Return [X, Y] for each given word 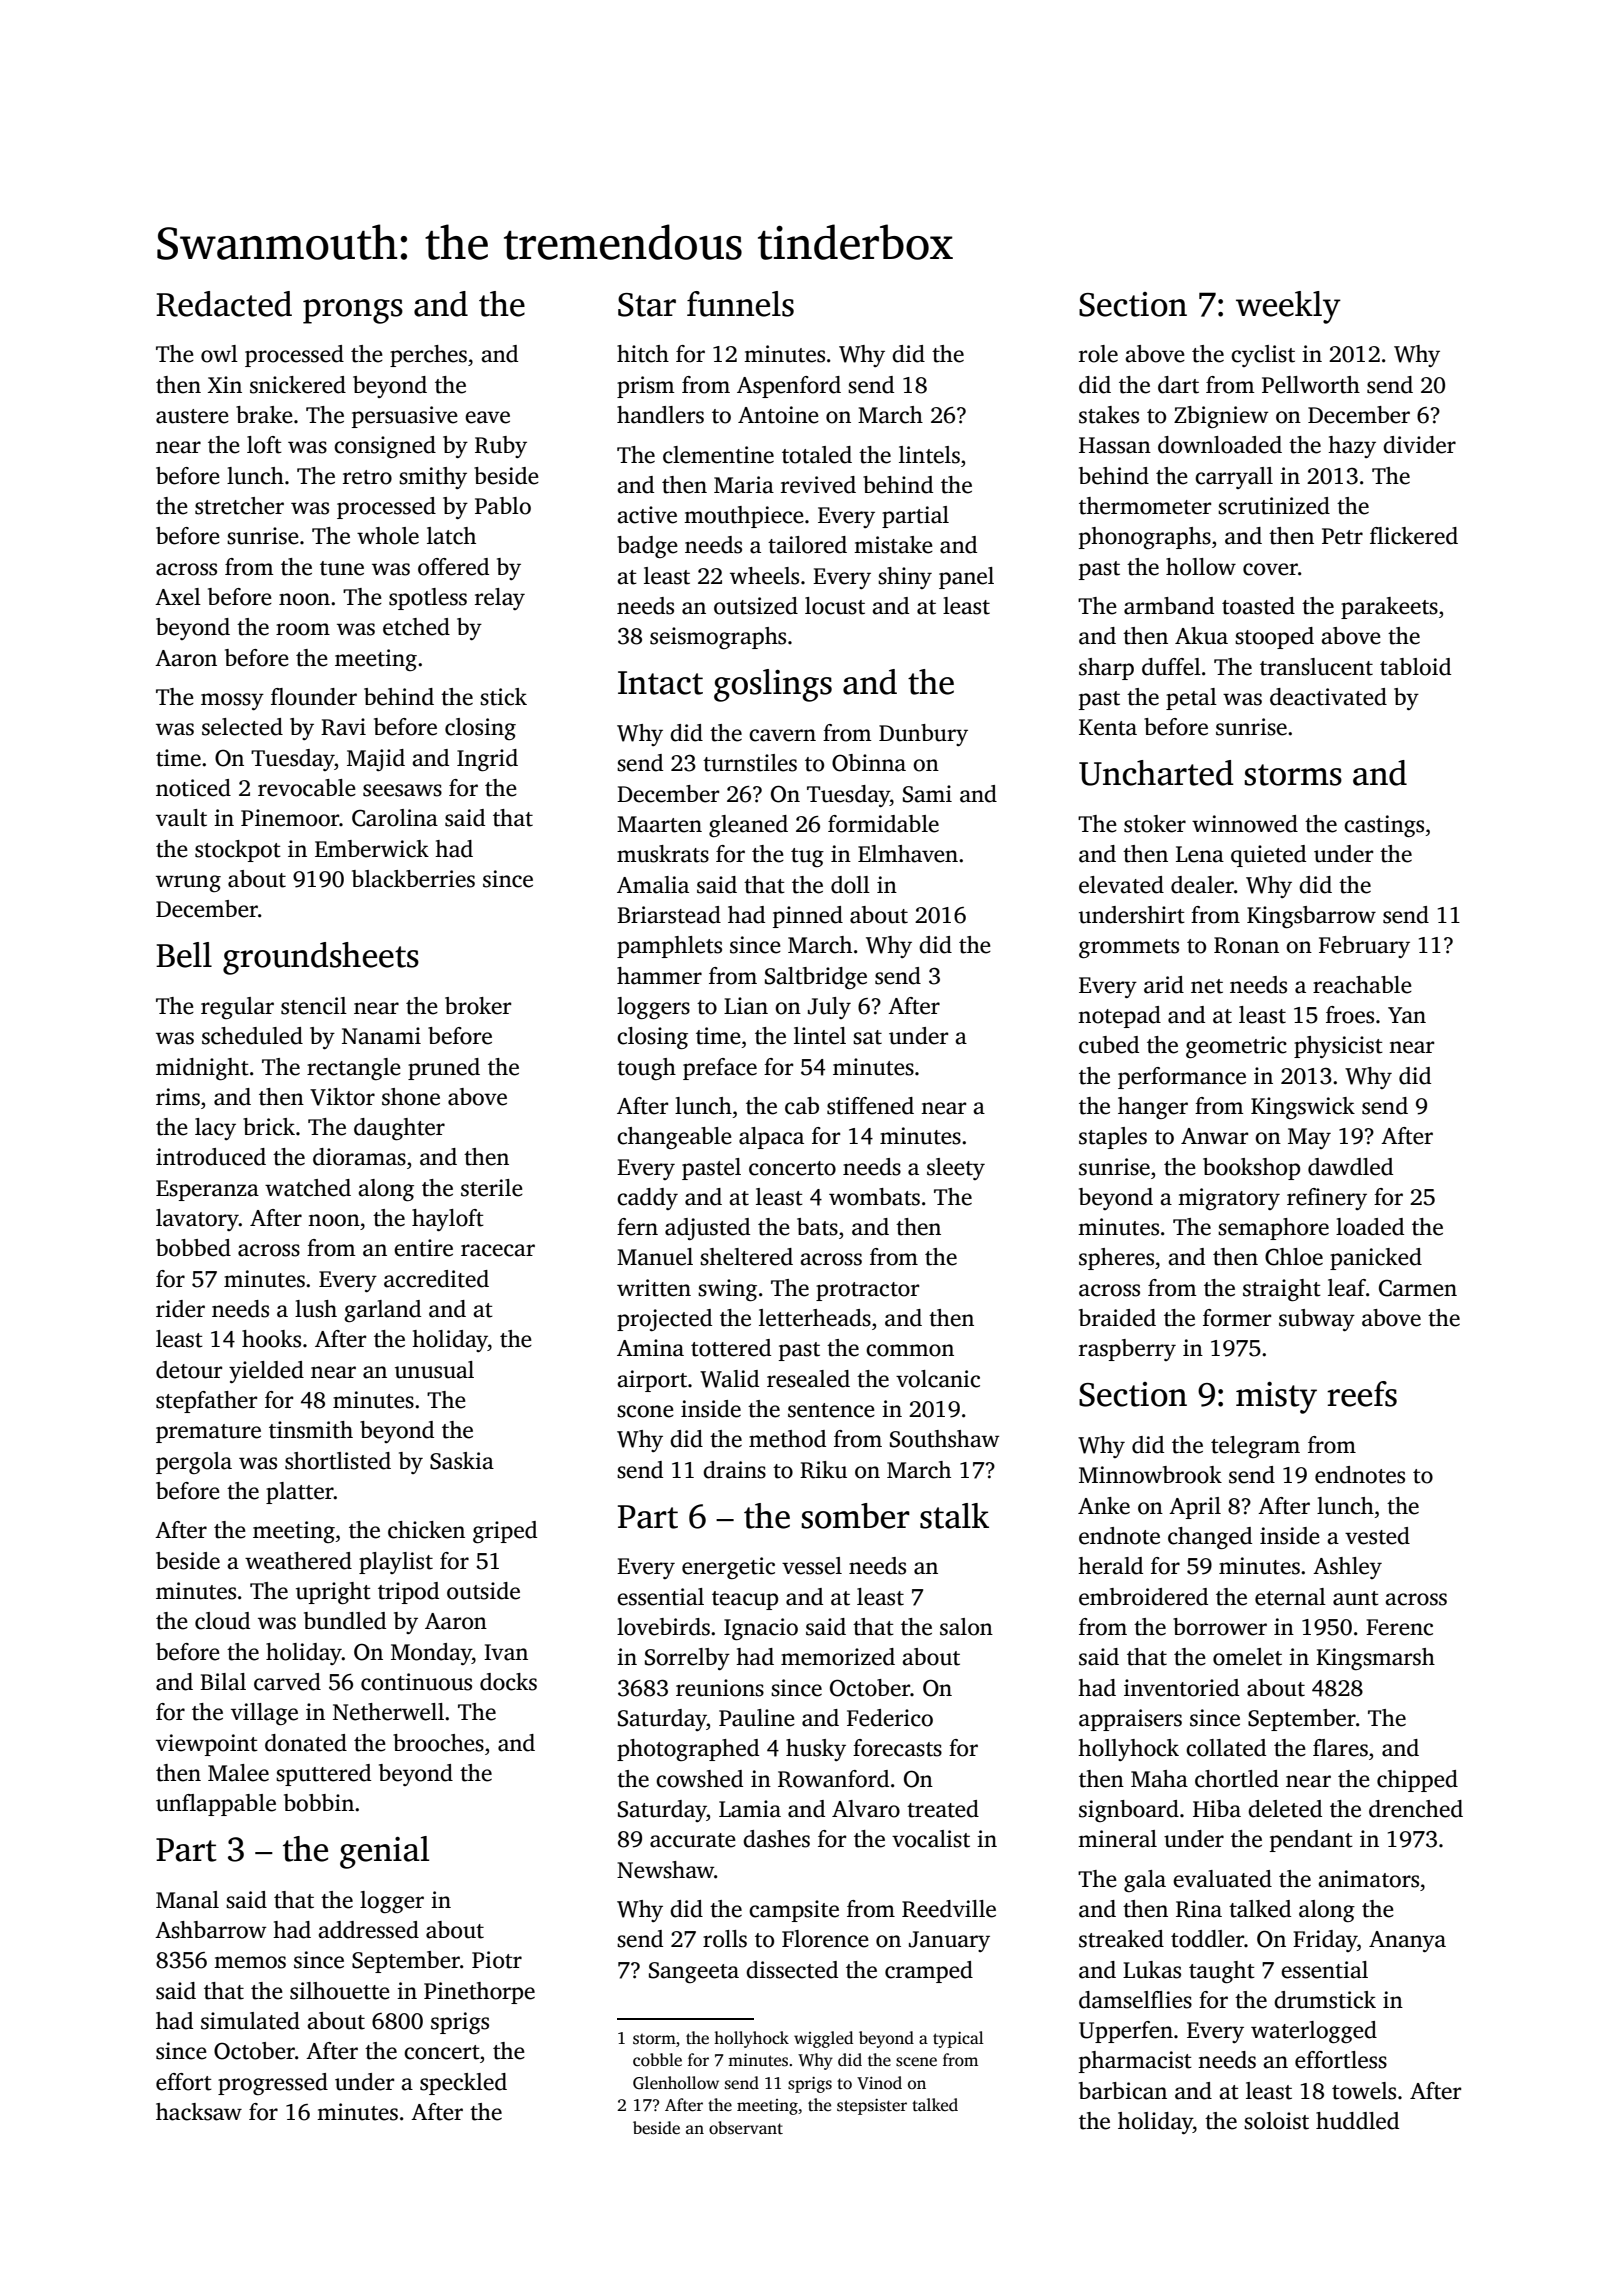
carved [287, 1682]
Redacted [224, 304]
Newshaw [665, 1870]
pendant [1311, 1841]
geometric [1236, 1047]
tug [807, 857]
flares [1340, 1748]
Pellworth [1311, 385]
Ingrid [487, 760]
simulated [250, 2021]
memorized [838, 1657]
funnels [740, 304]
